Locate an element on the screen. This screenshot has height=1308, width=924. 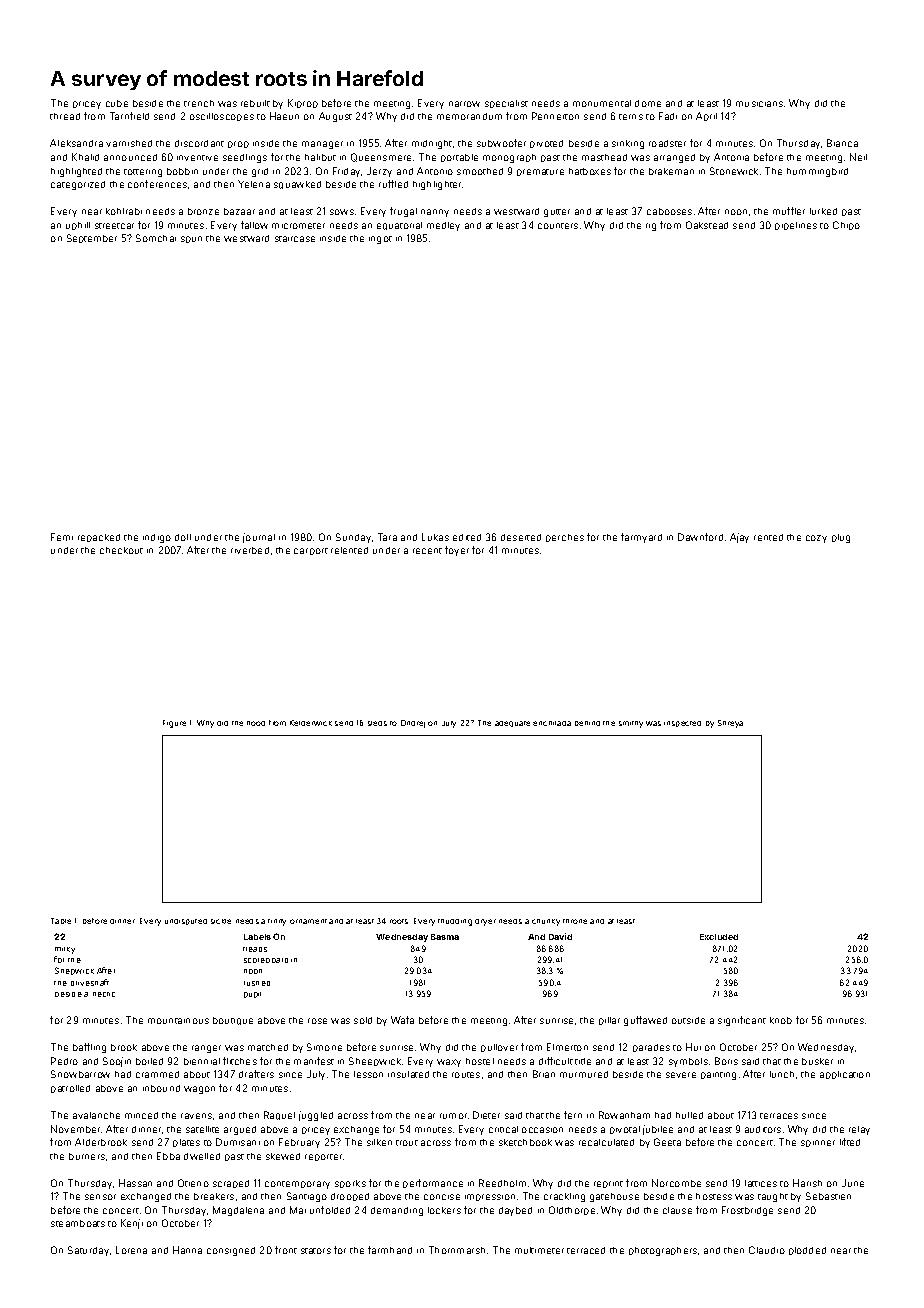
Chipo is located at coordinates (846, 225).
